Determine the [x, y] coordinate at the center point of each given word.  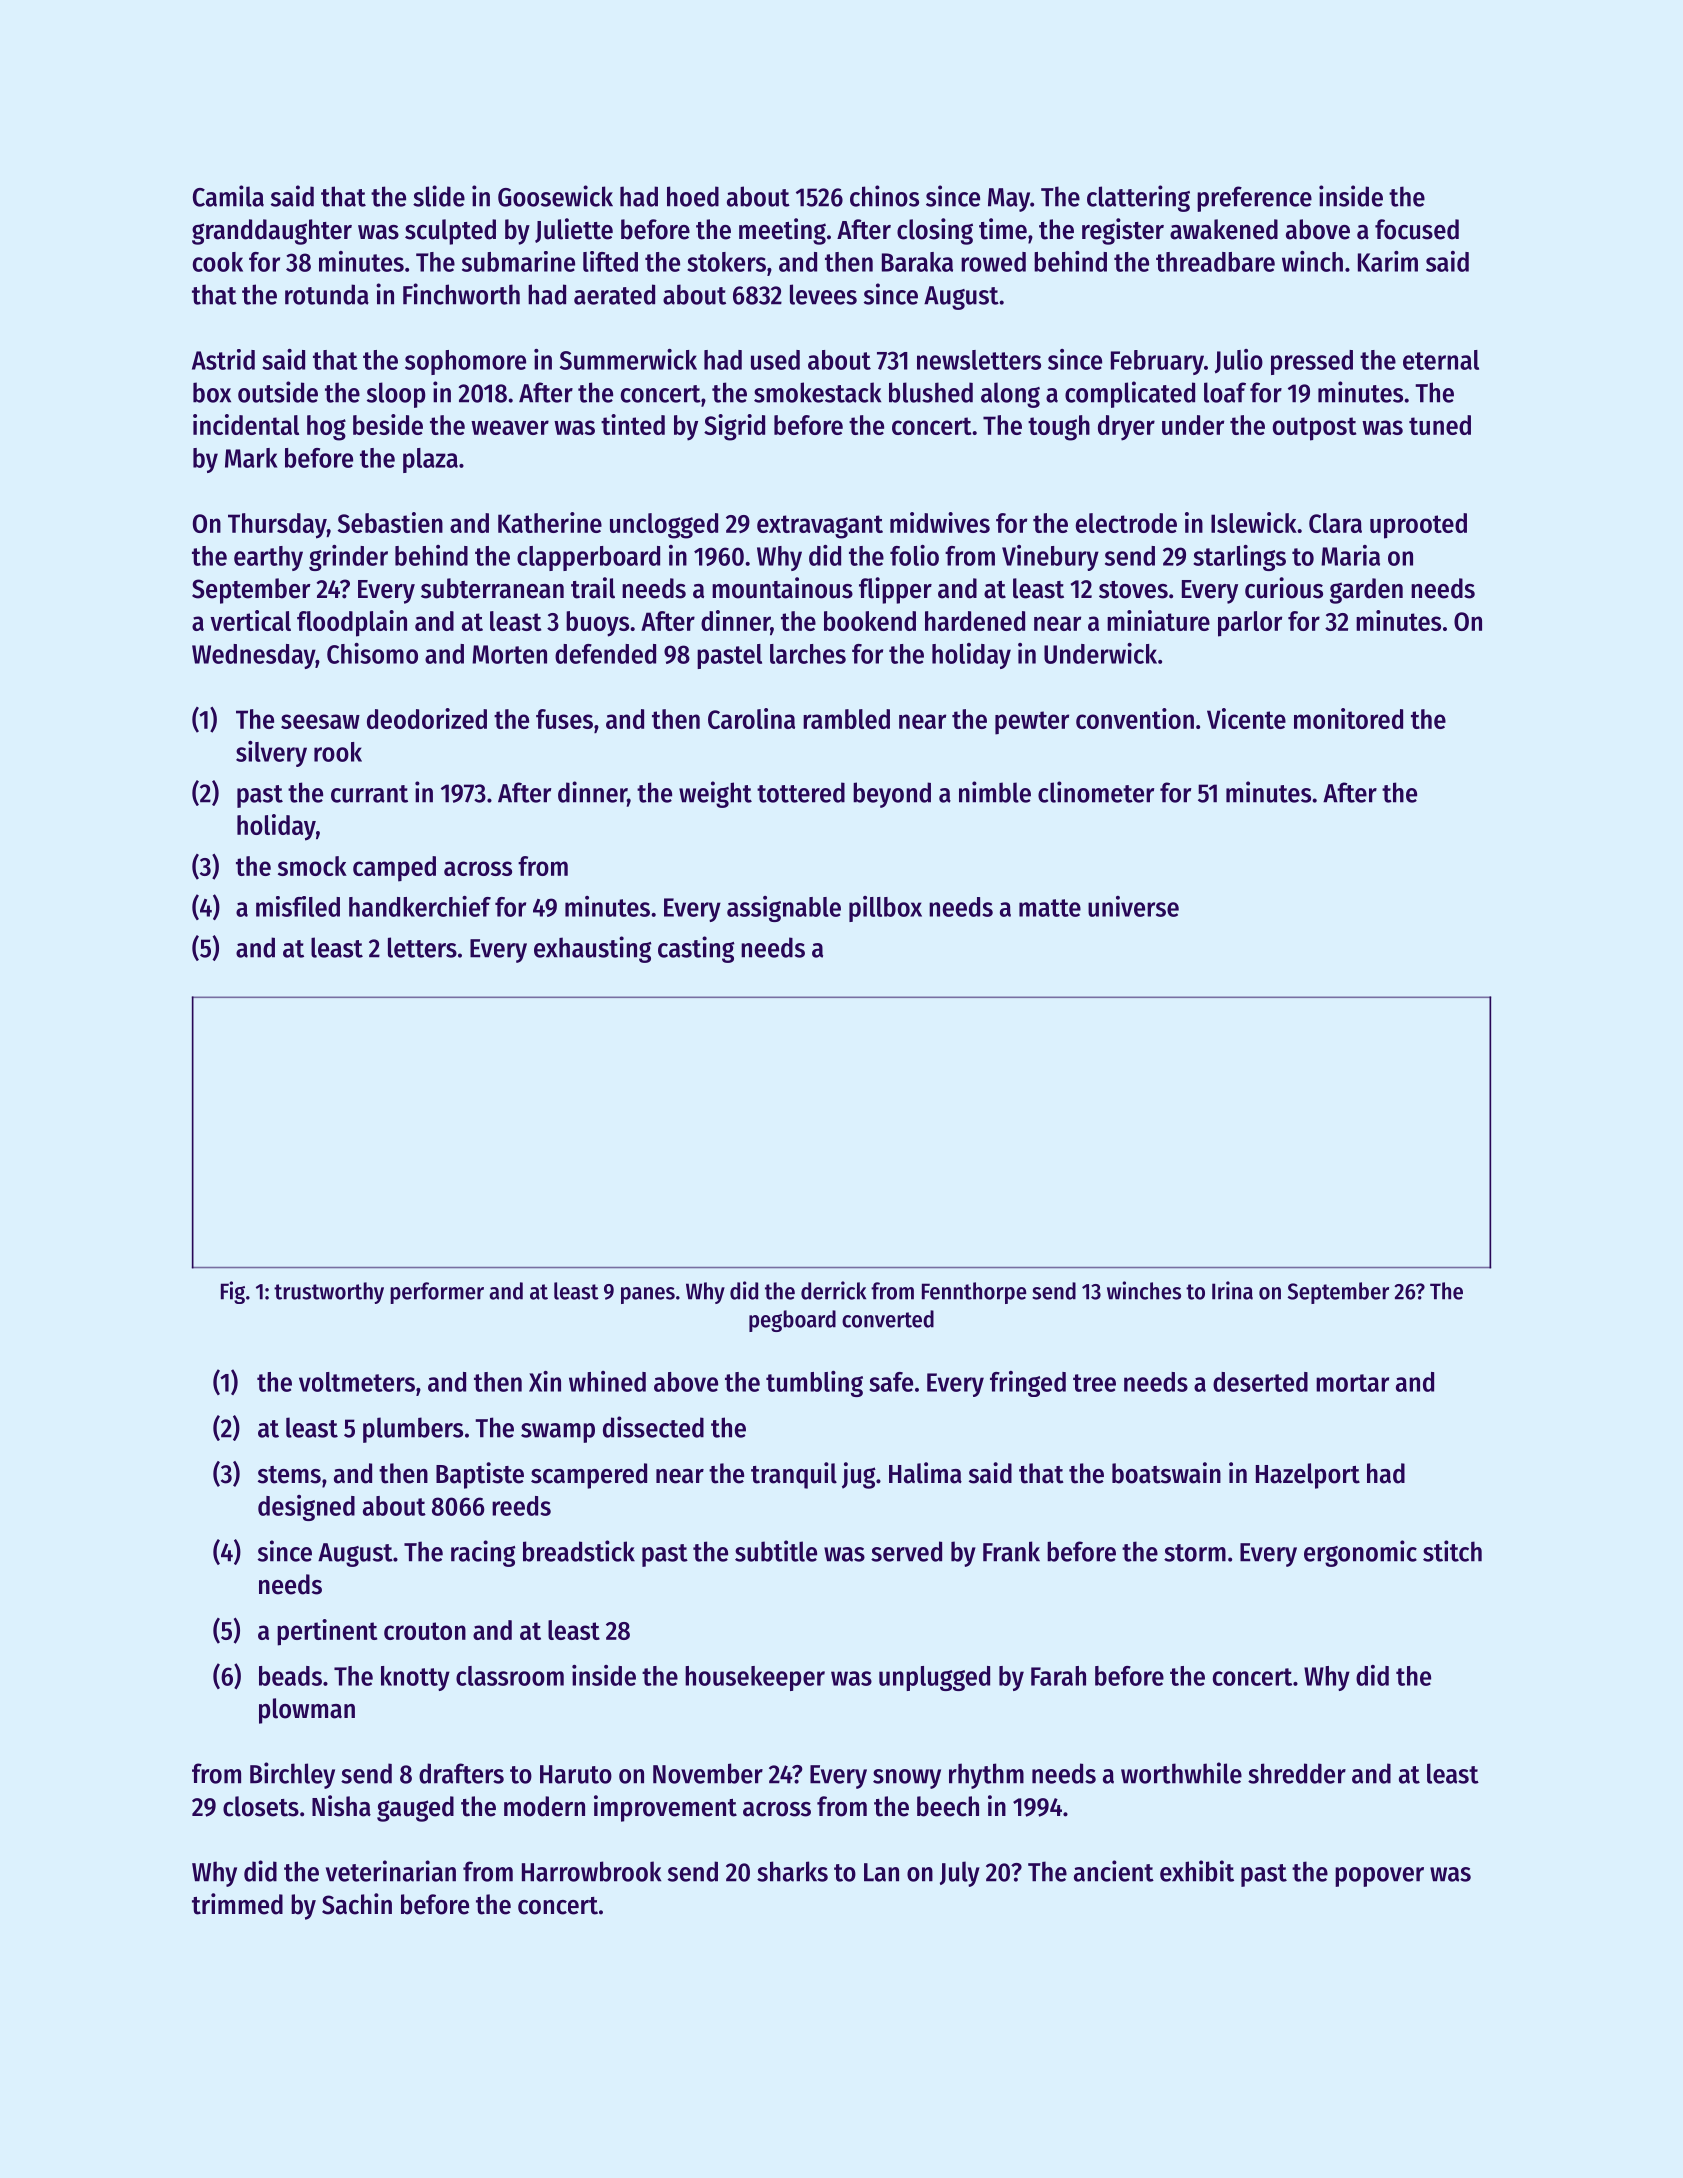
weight [715, 794]
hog [326, 428]
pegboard [792, 1321]
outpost [1315, 429]
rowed [993, 262]
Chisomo [372, 653]
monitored [1348, 718]
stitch [1452, 1551]
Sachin [357, 1904]
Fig [233, 1292]
